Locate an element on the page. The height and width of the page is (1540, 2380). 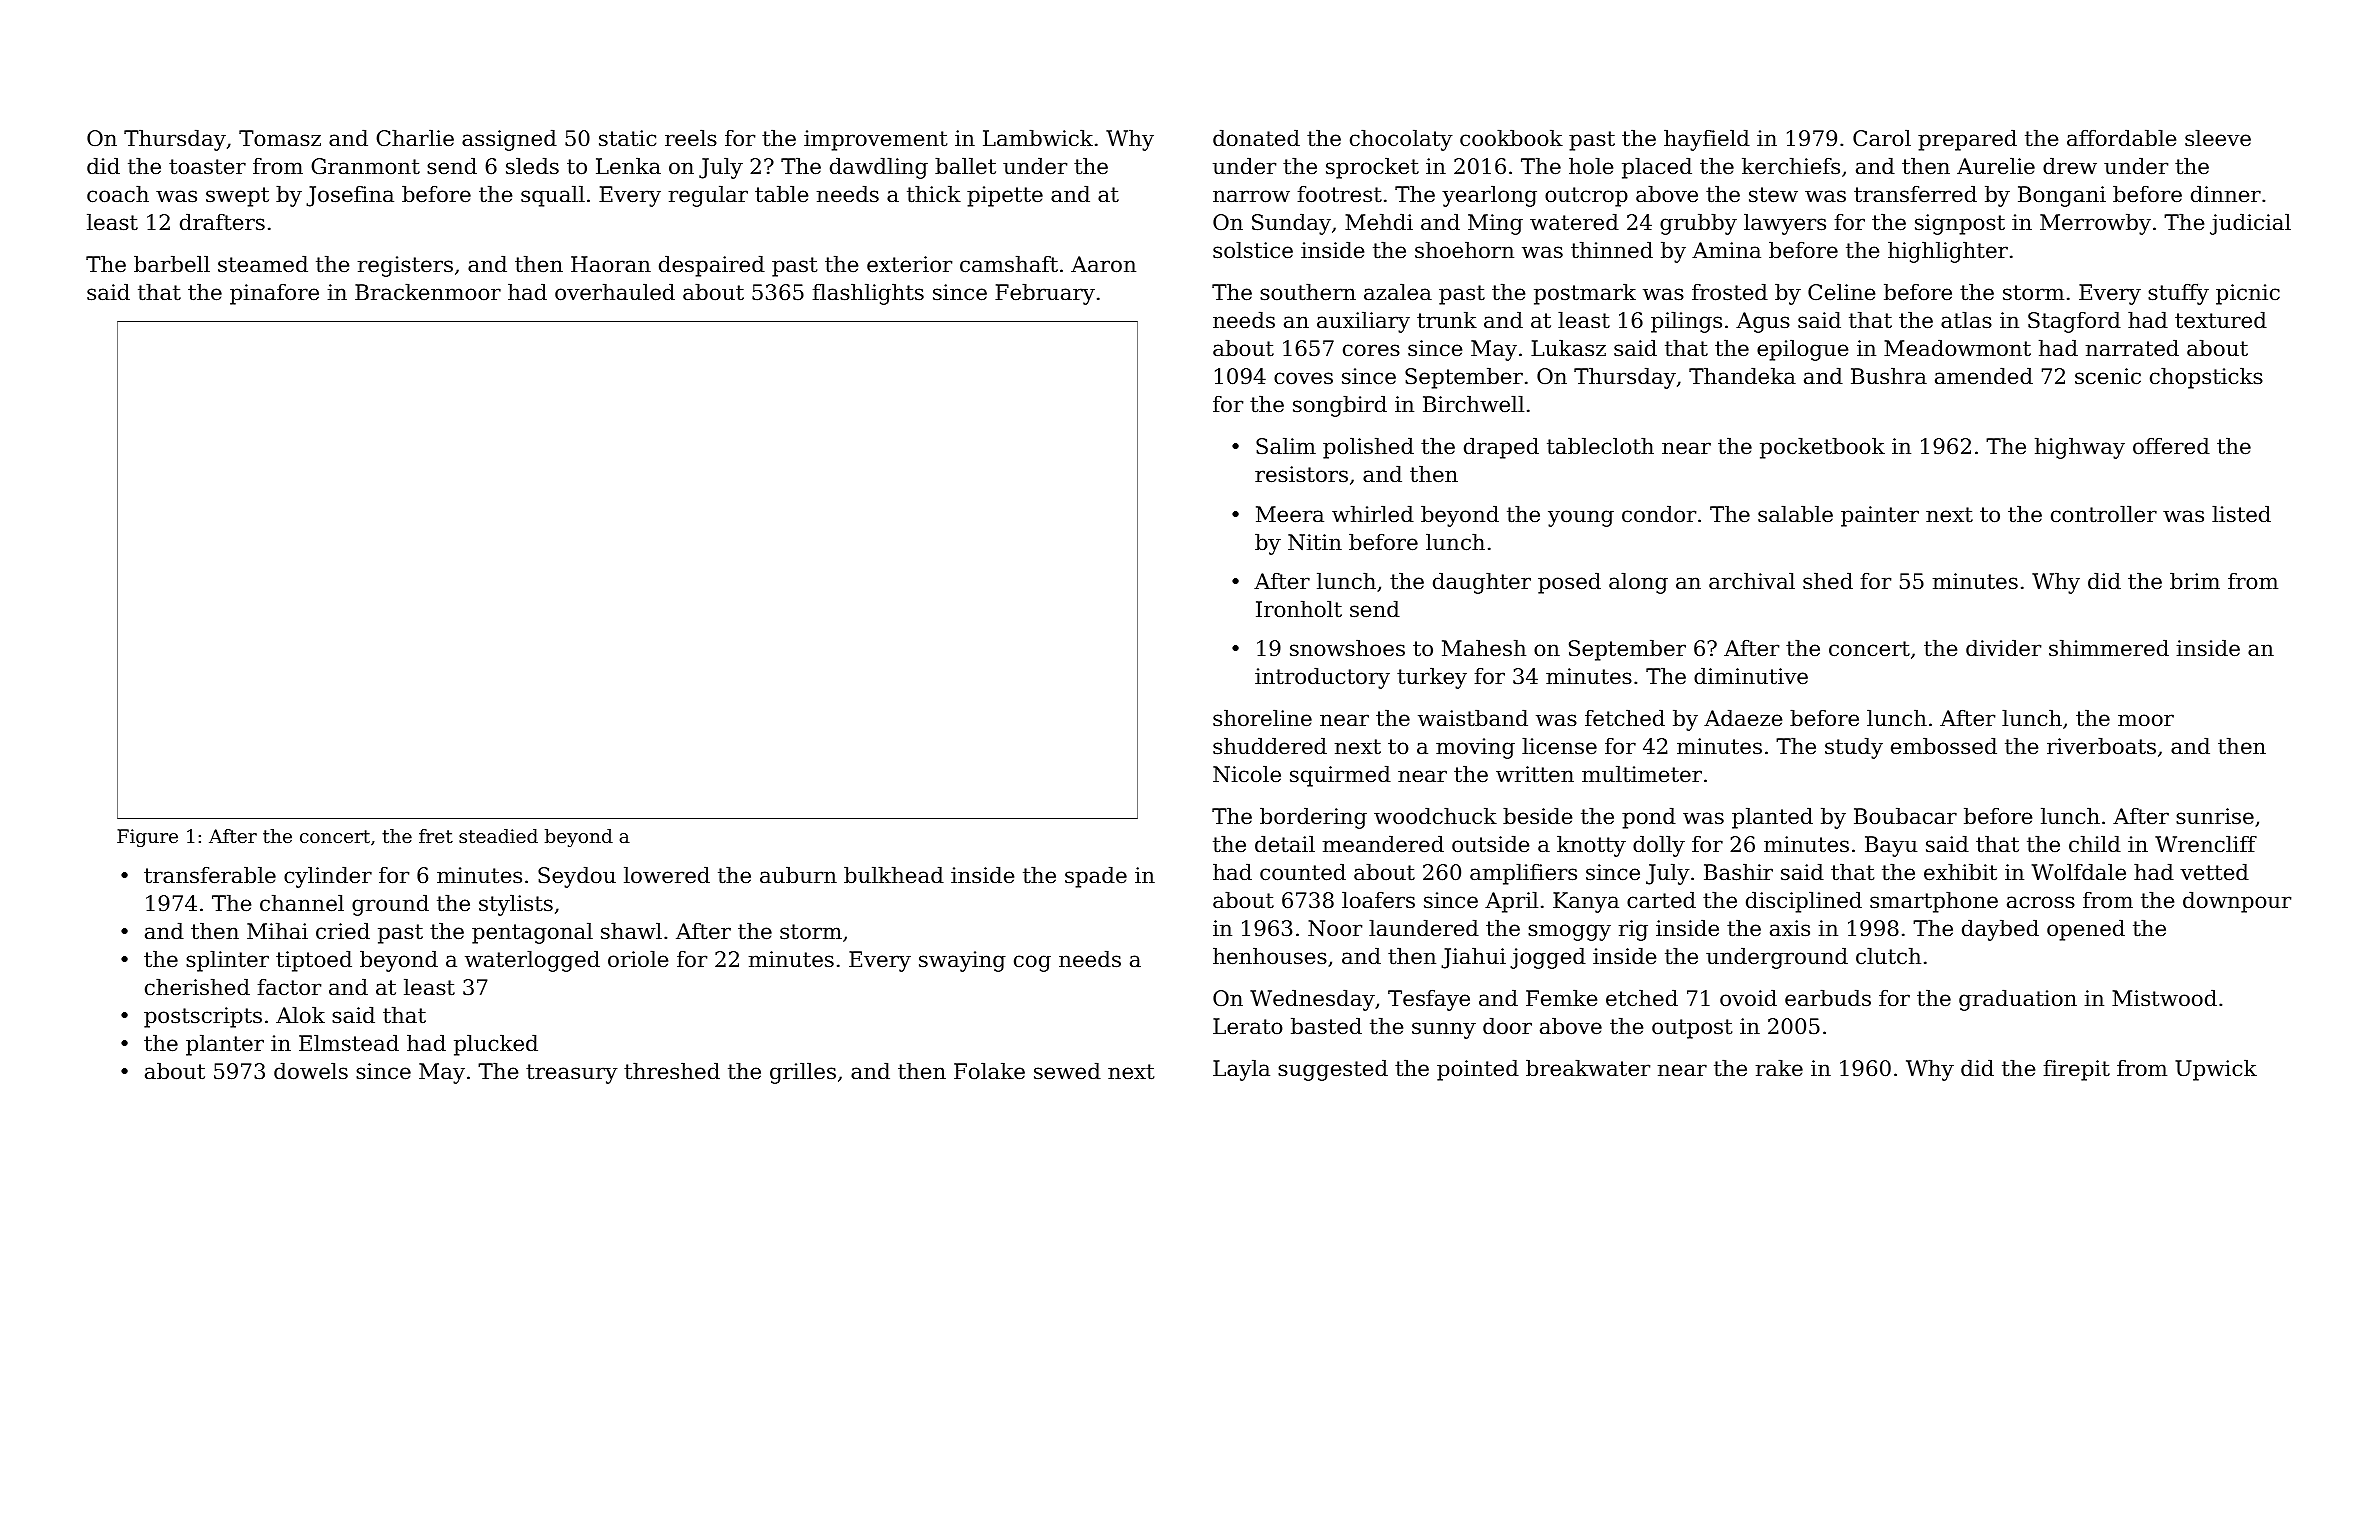
barbell is located at coordinates (172, 264).
